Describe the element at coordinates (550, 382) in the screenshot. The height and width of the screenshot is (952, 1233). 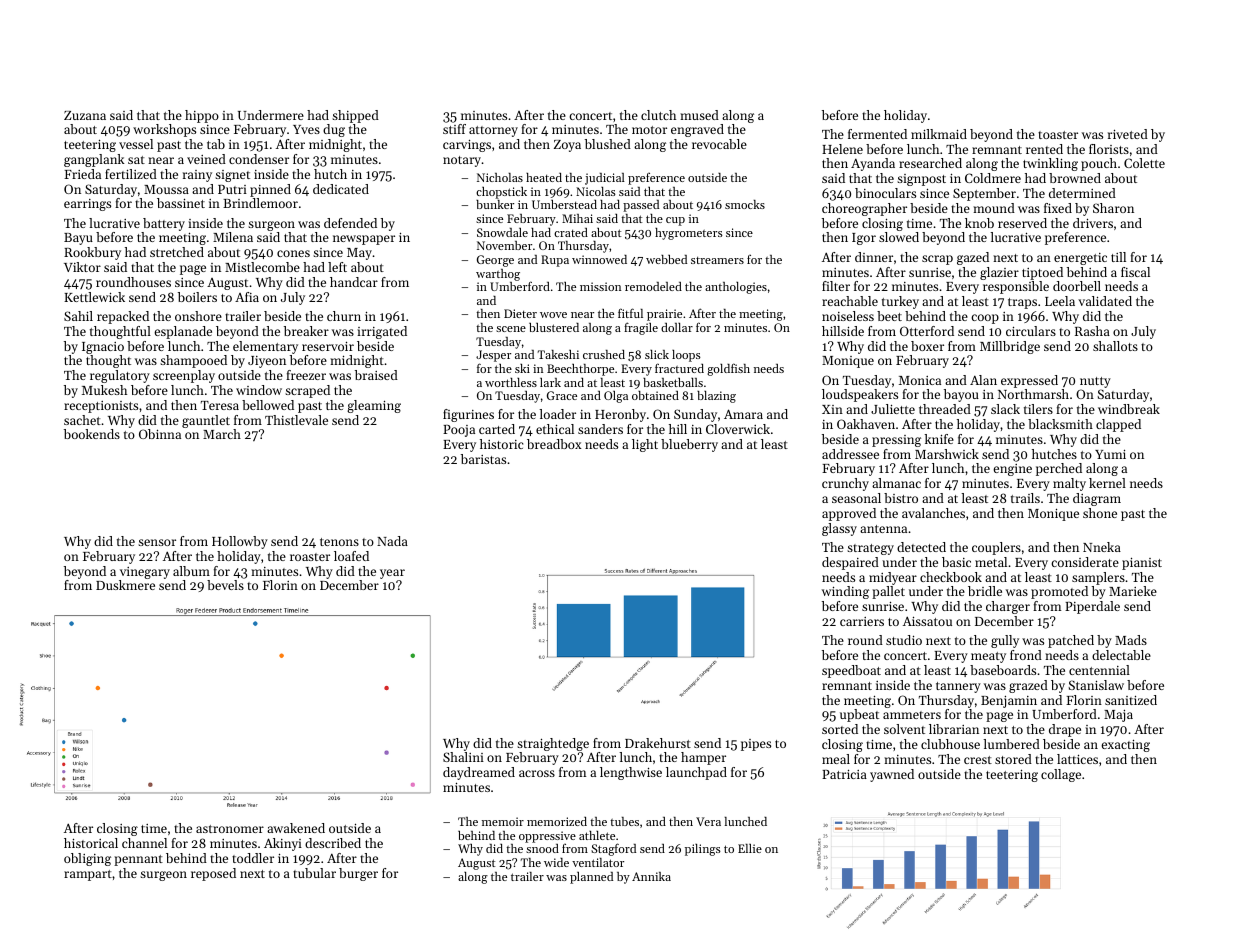
I see `lark` at that location.
